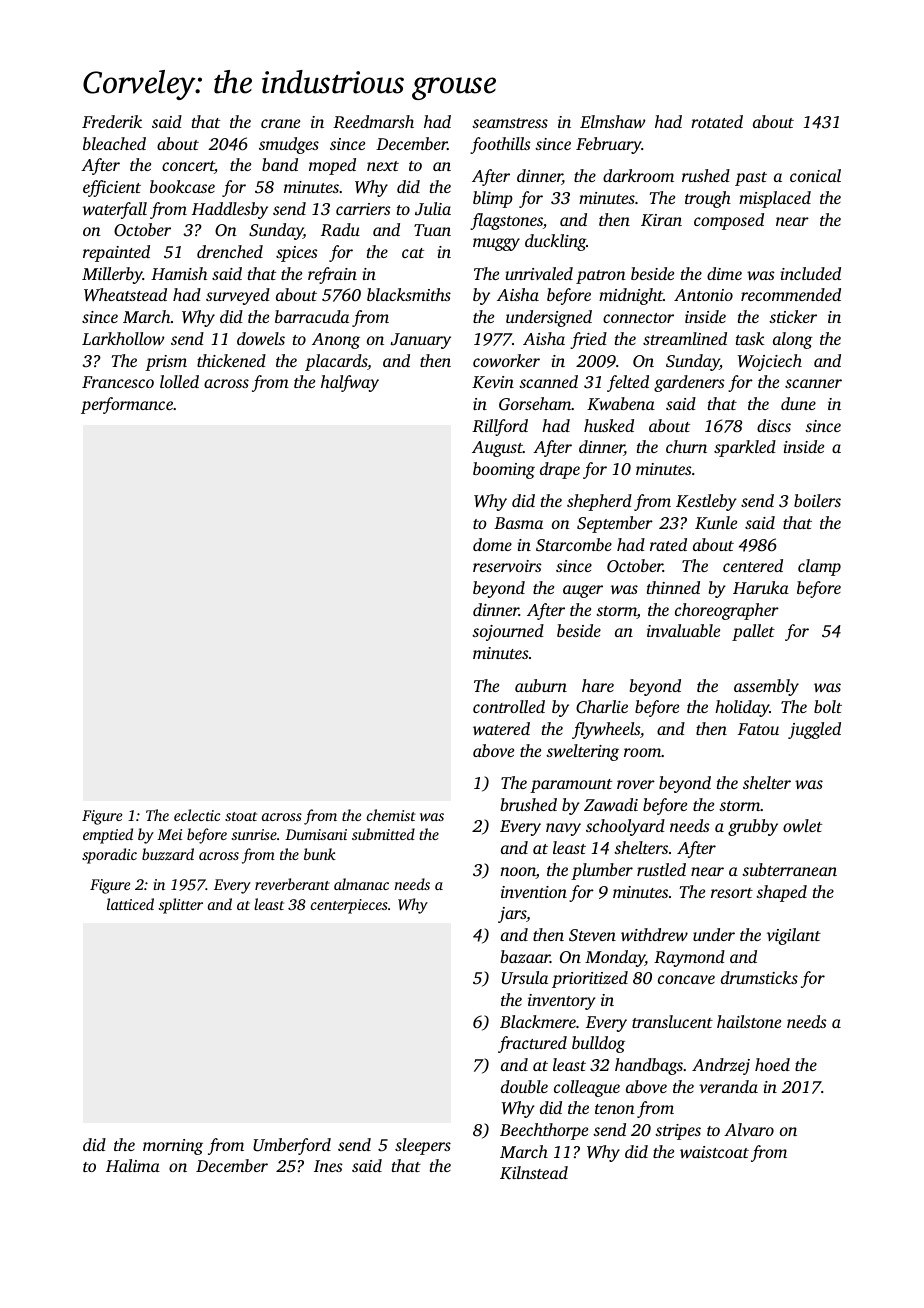 The width and height of the screenshot is (924, 1308). Describe the element at coordinates (383, 834) in the screenshot. I see `submitted` at that location.
